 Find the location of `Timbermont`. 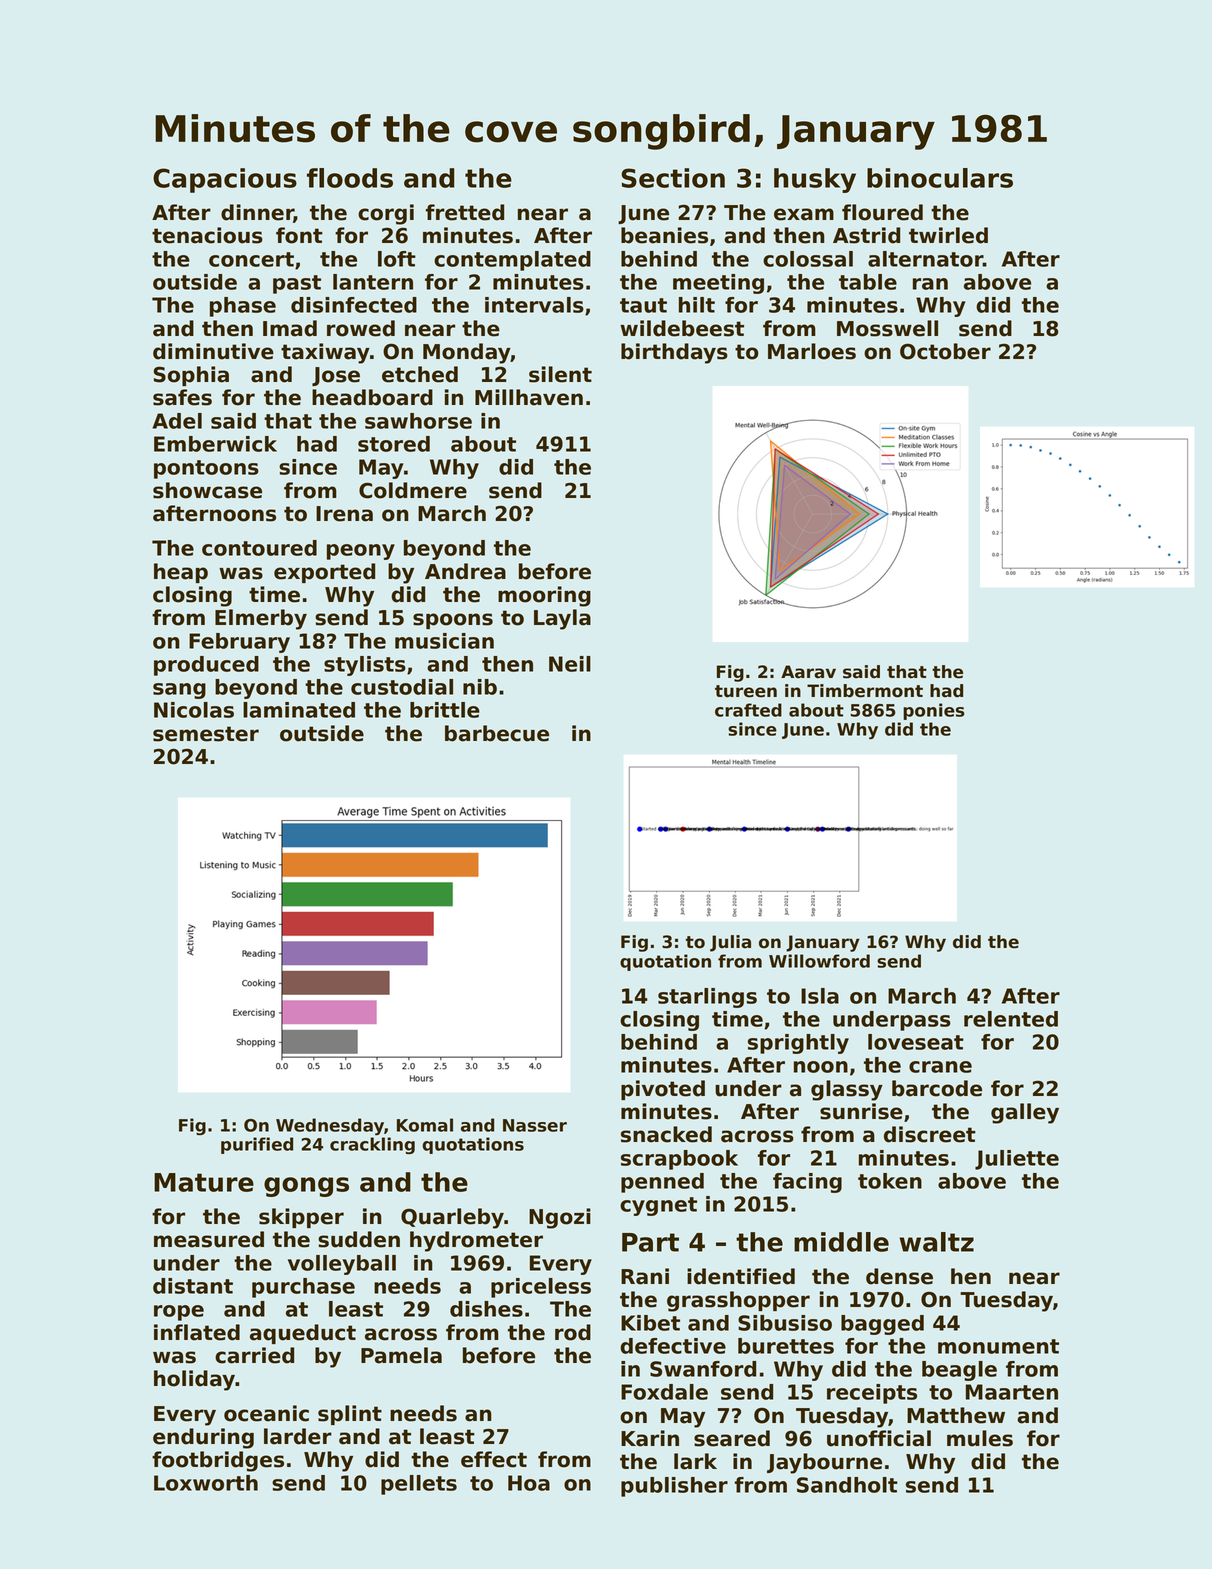

Timbermont is located at coordinates (865, 691).
